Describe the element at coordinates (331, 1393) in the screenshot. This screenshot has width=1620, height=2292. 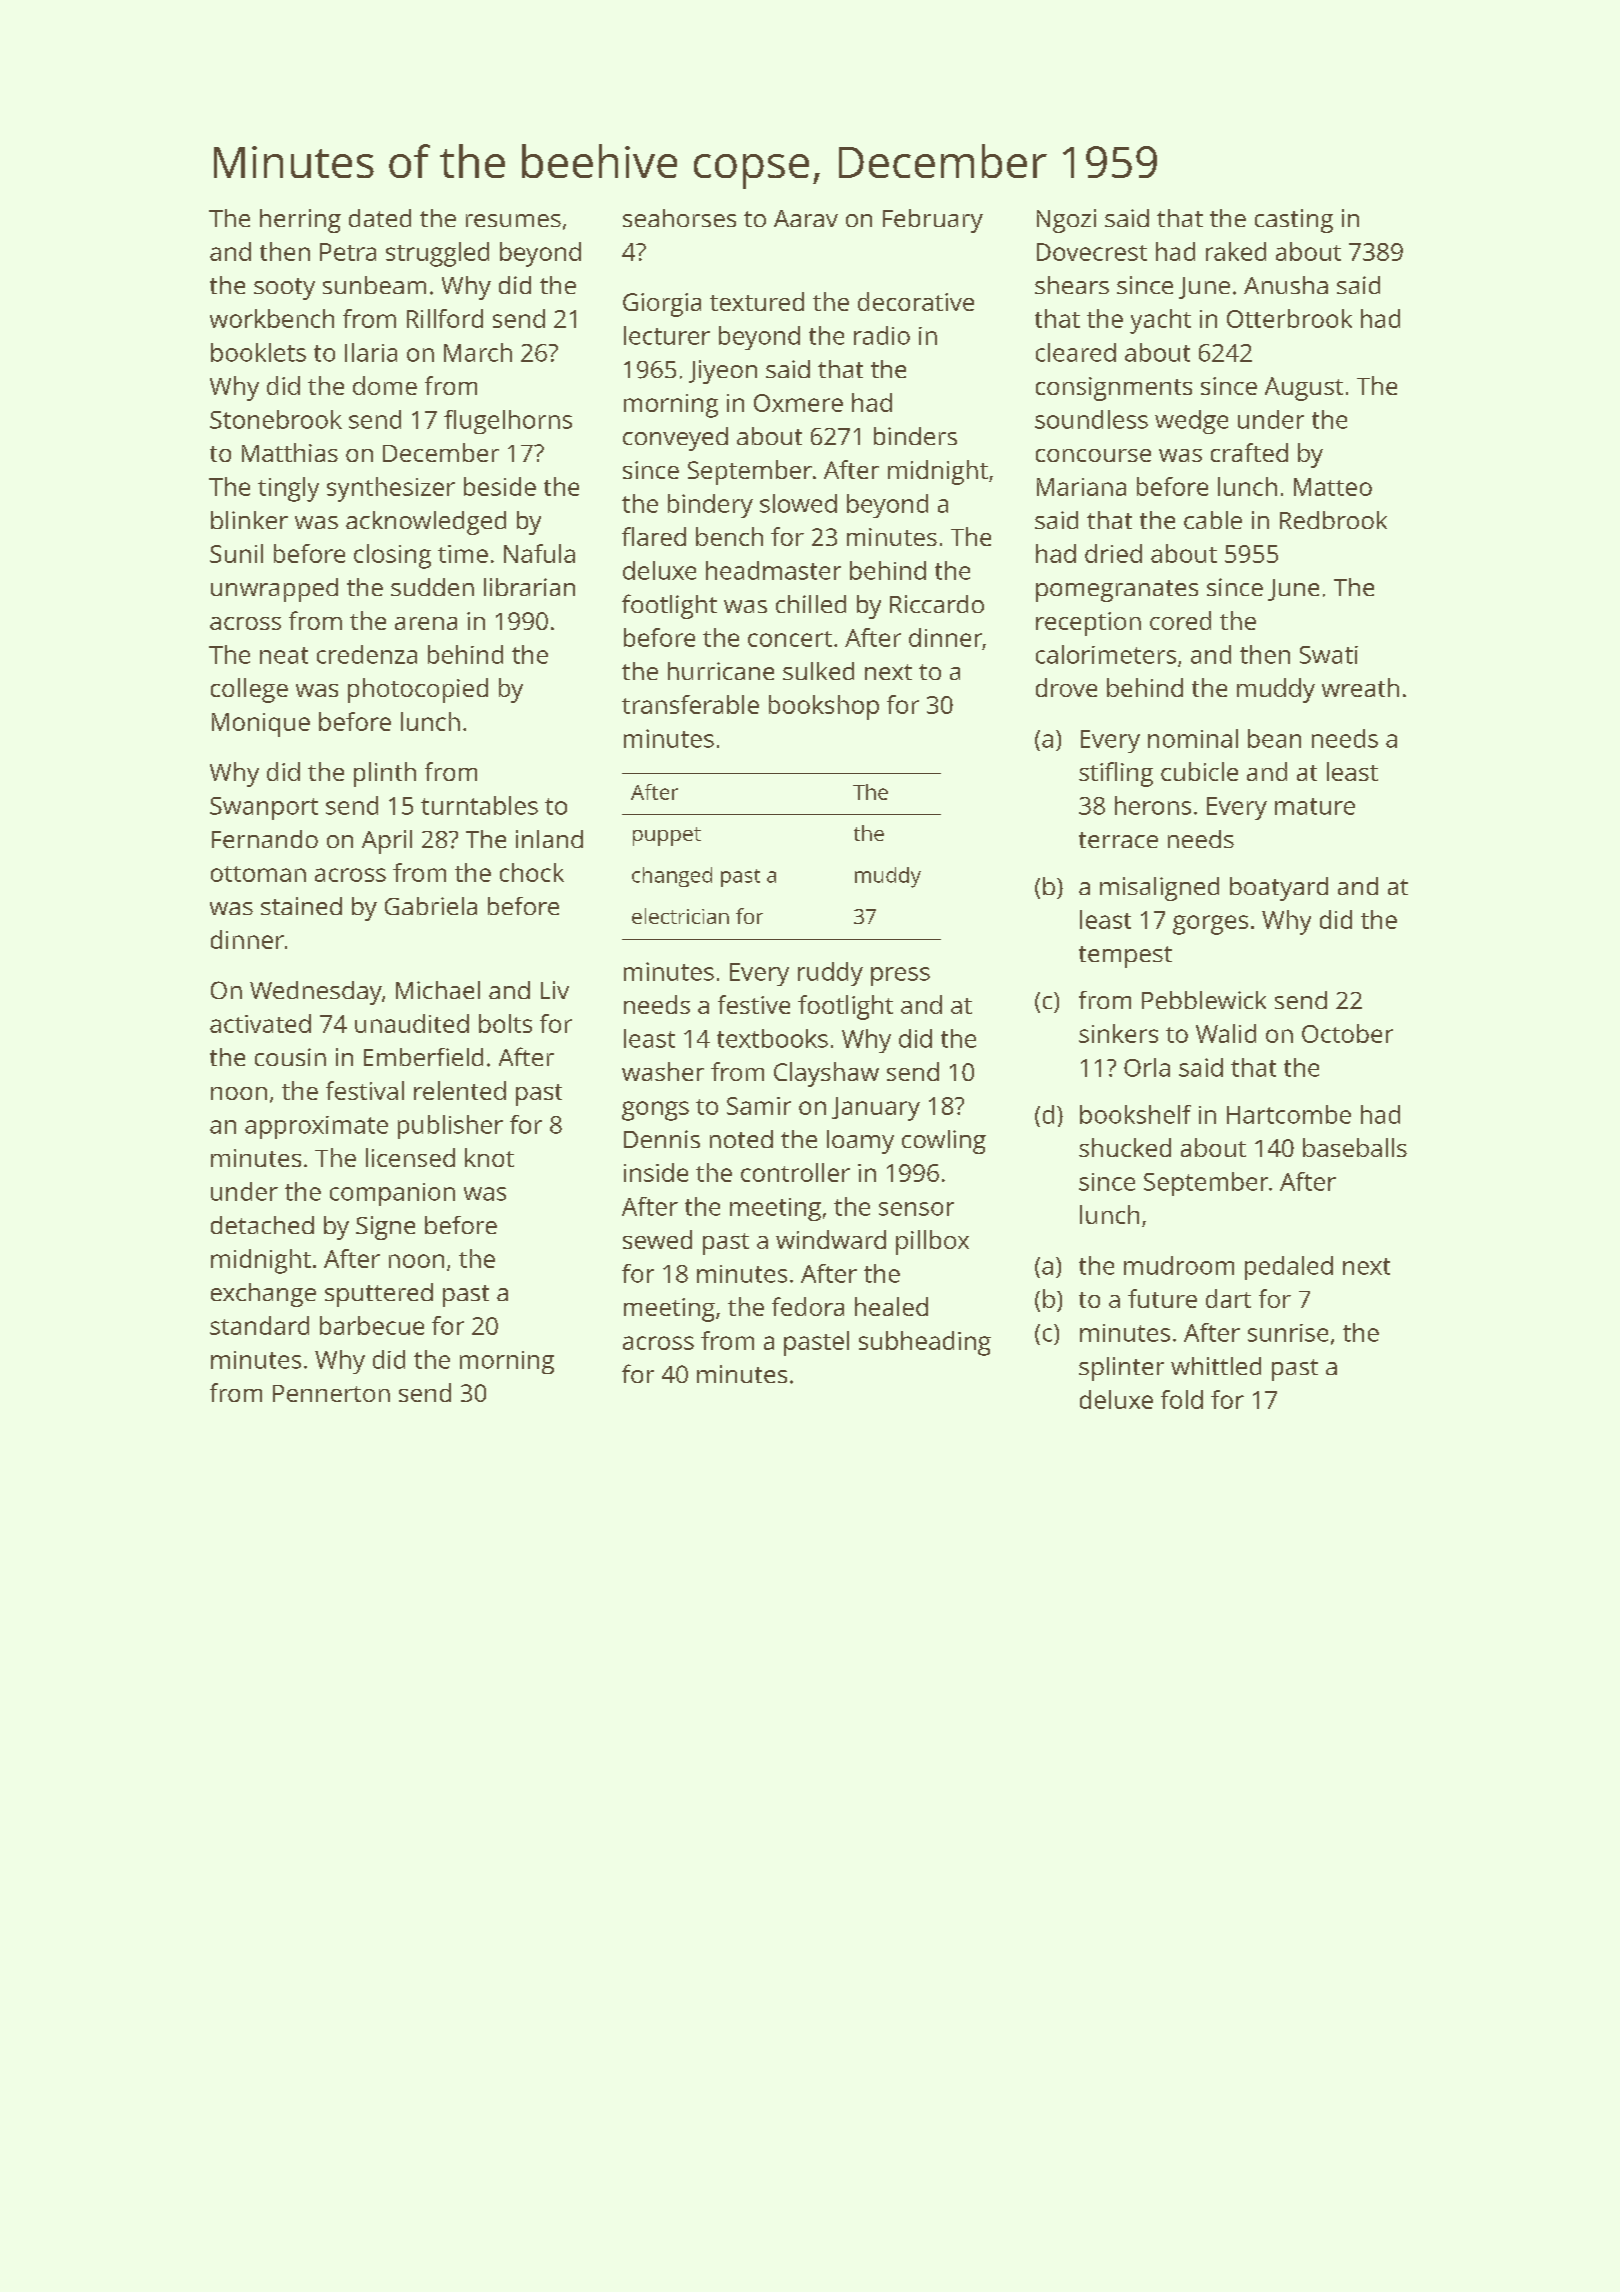
I see `Pennerton` at that location.
